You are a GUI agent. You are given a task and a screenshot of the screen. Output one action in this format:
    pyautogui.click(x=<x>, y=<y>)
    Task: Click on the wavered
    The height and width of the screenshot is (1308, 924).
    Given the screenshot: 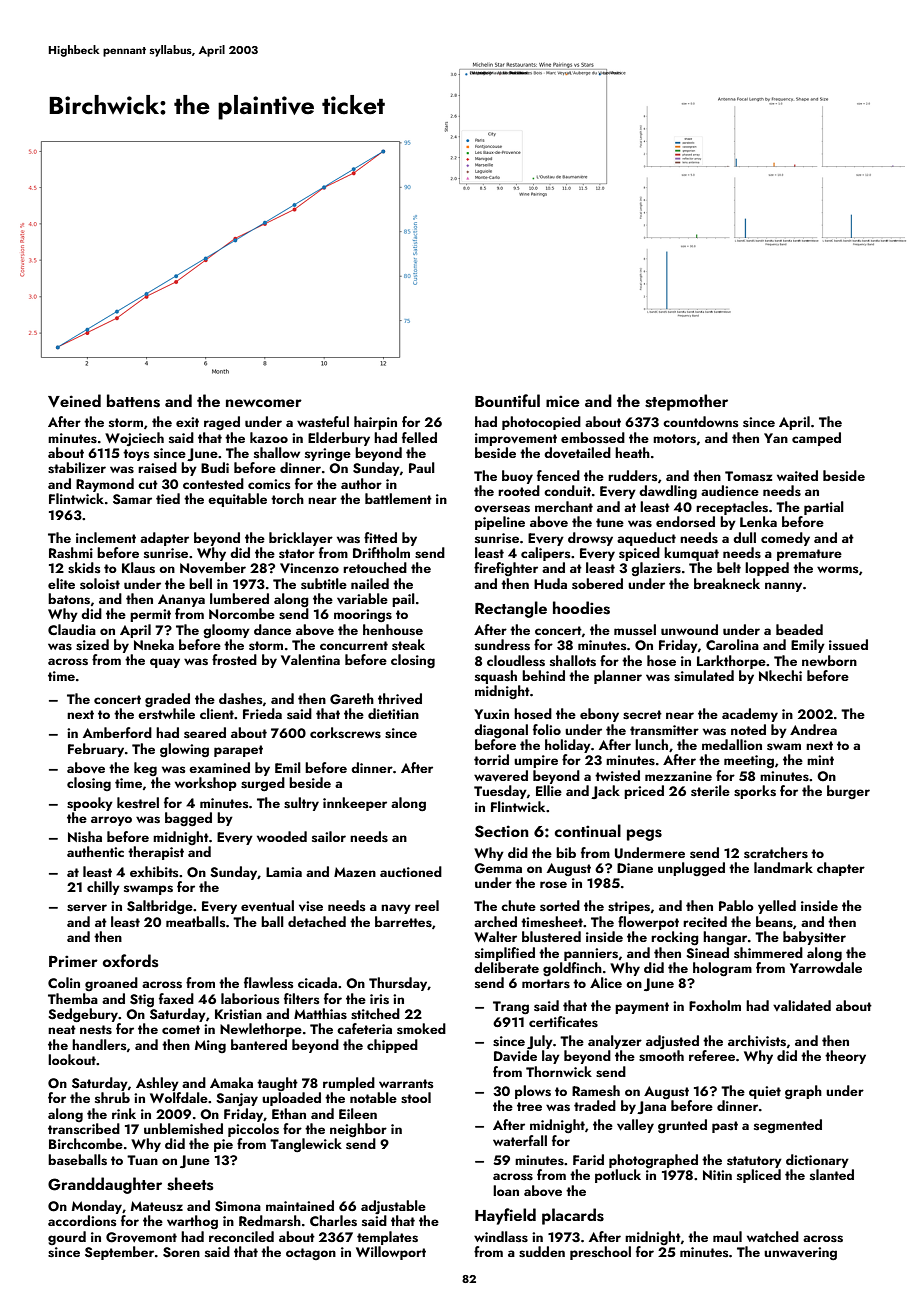 What is the action you would take?
    pyautogui.click(x=501, y=776)
